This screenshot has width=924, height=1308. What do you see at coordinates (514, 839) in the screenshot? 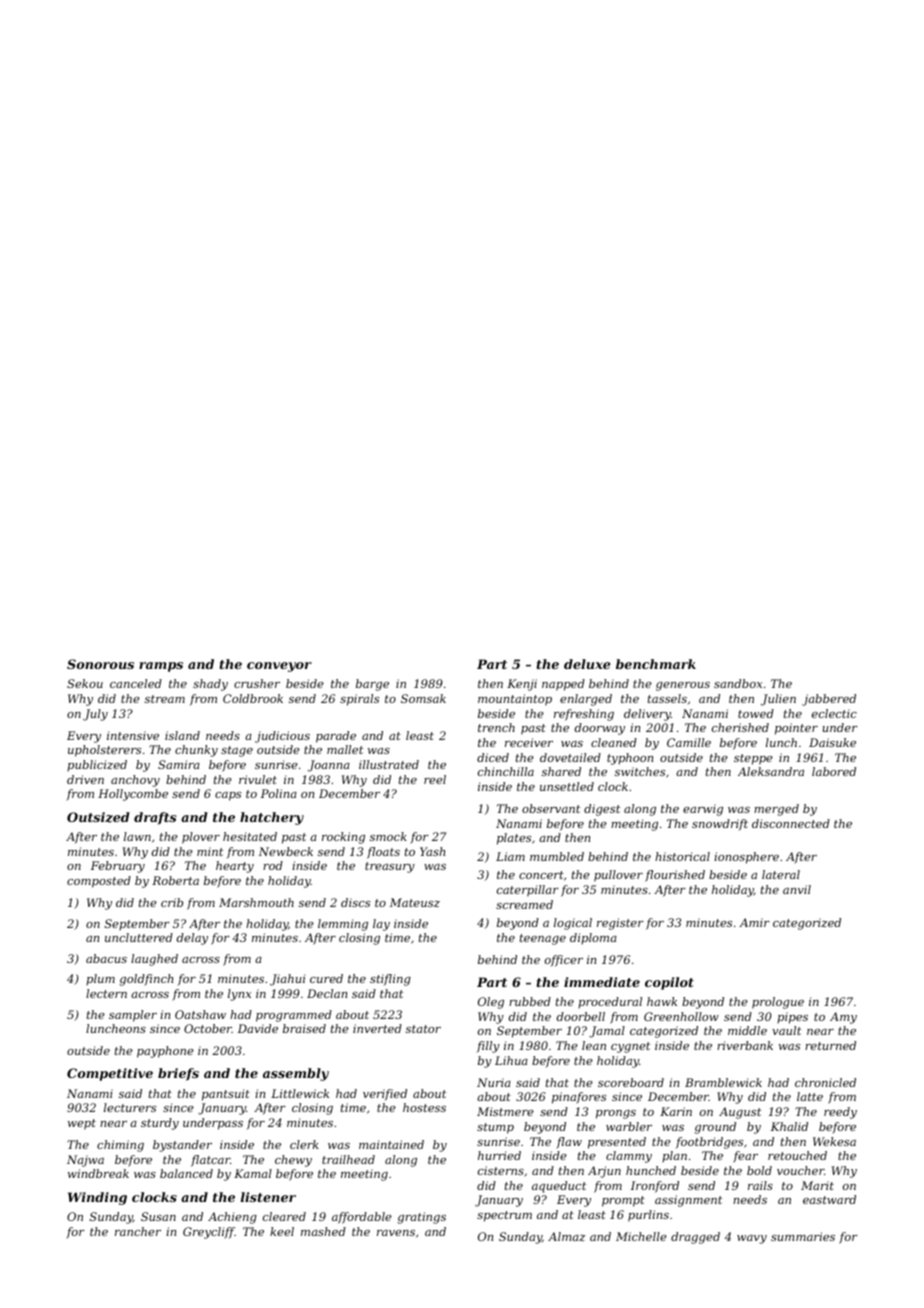
I see `plates` at bounding box center [514, 839].
